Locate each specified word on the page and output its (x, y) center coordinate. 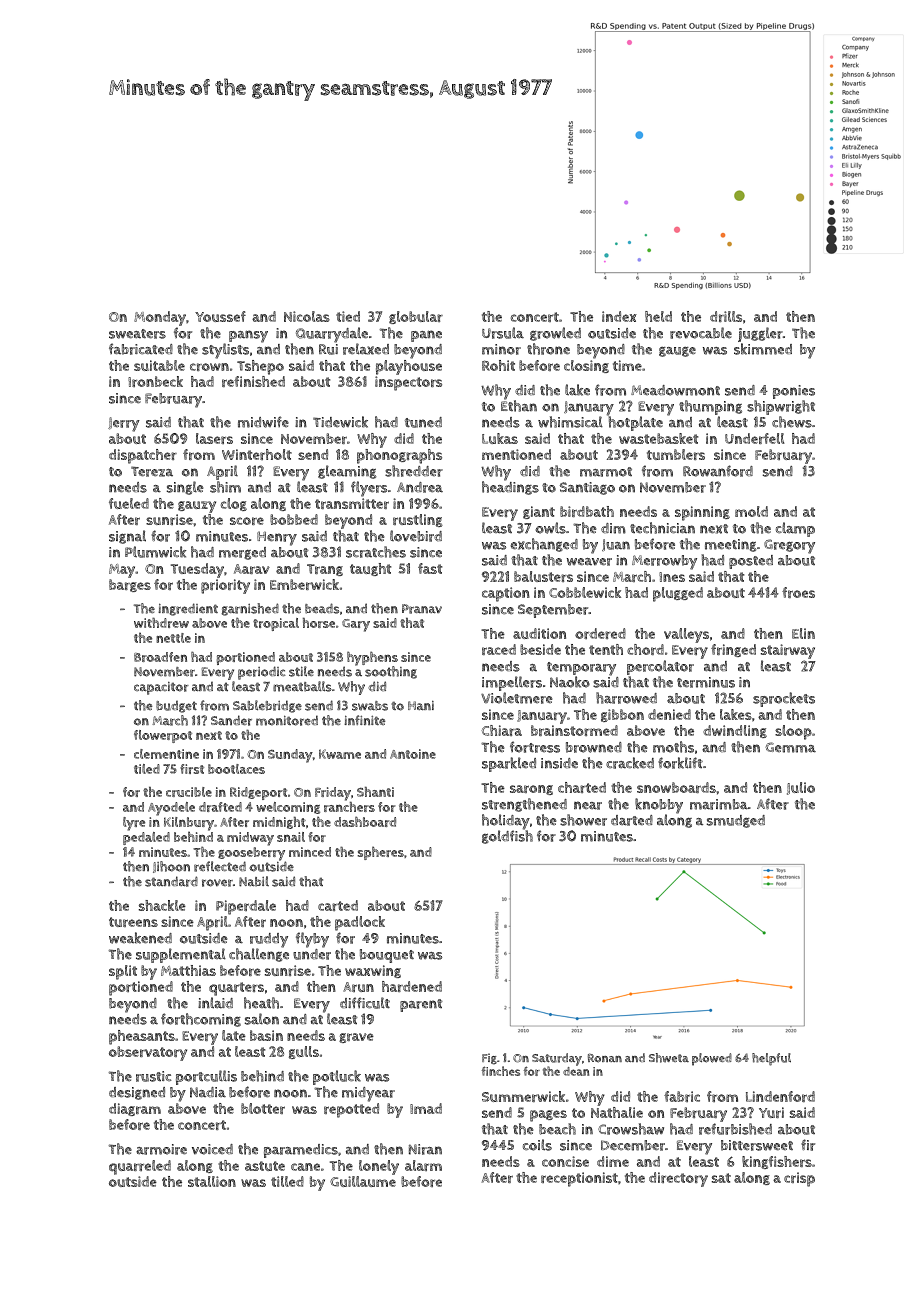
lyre (134, 824)
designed (137, 1093)
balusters (543, 576)
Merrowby (664, 562)
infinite (364, 720)
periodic (261, 673)
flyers (369, 489)
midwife (263, 422)
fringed (733, 650)
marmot (606, 472)
